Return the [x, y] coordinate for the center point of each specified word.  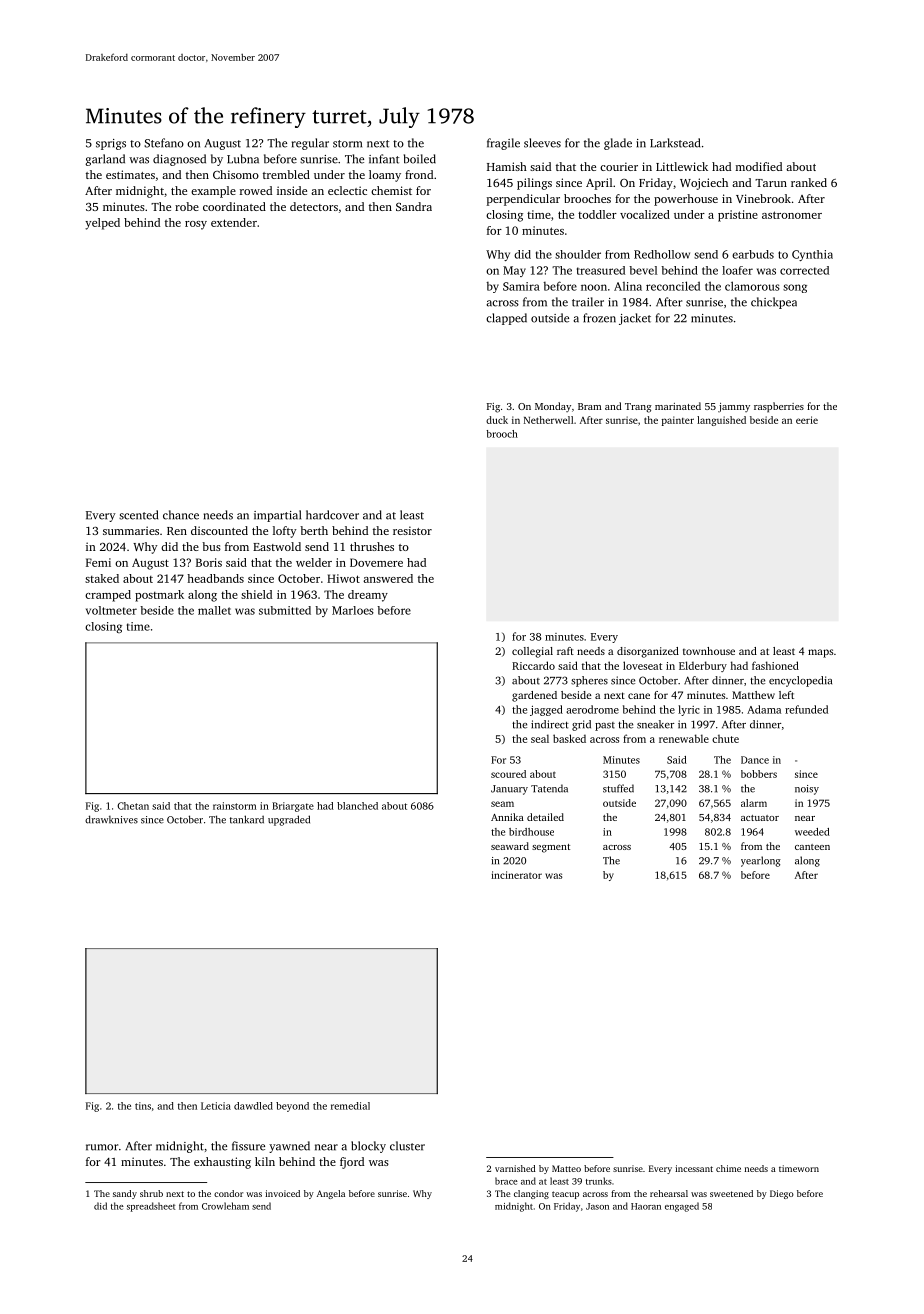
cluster [407, 1146]
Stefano [164, 143]
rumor [102, 1147]
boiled [420, 159]
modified [759, 166]
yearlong [761, 861]
